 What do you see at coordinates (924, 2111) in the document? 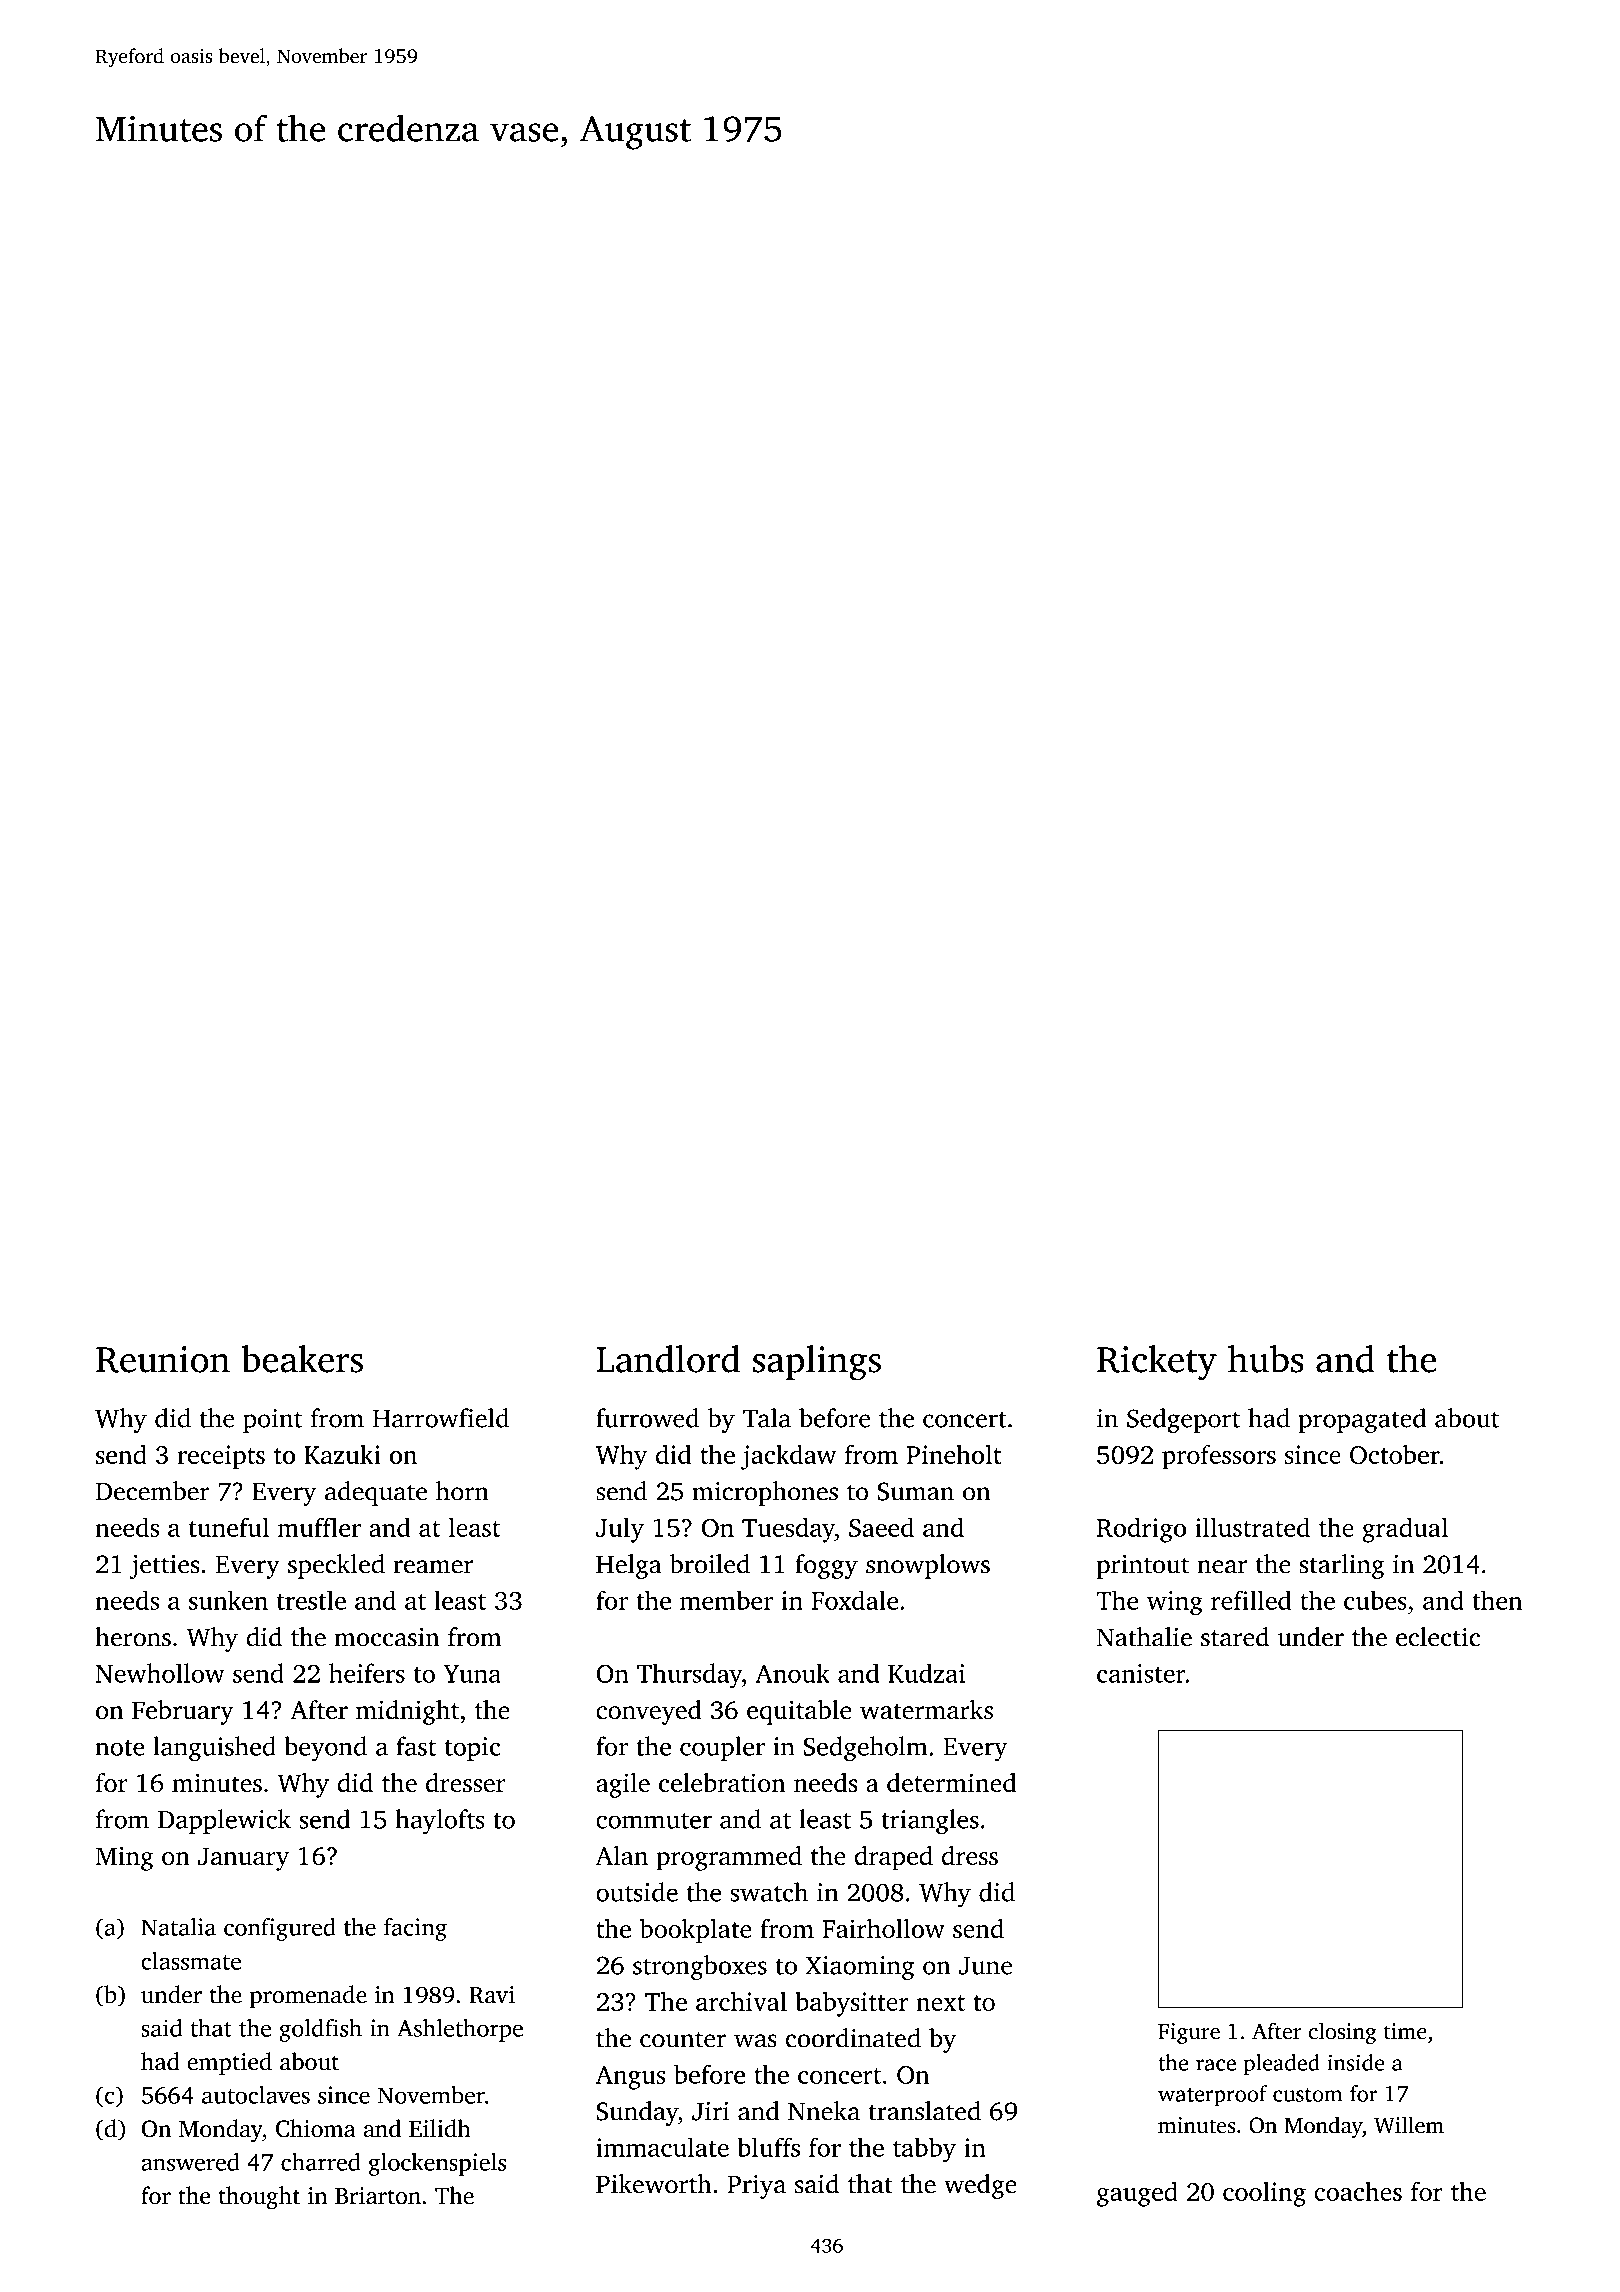
I see `translated` at bounding box center [924, 2111].
